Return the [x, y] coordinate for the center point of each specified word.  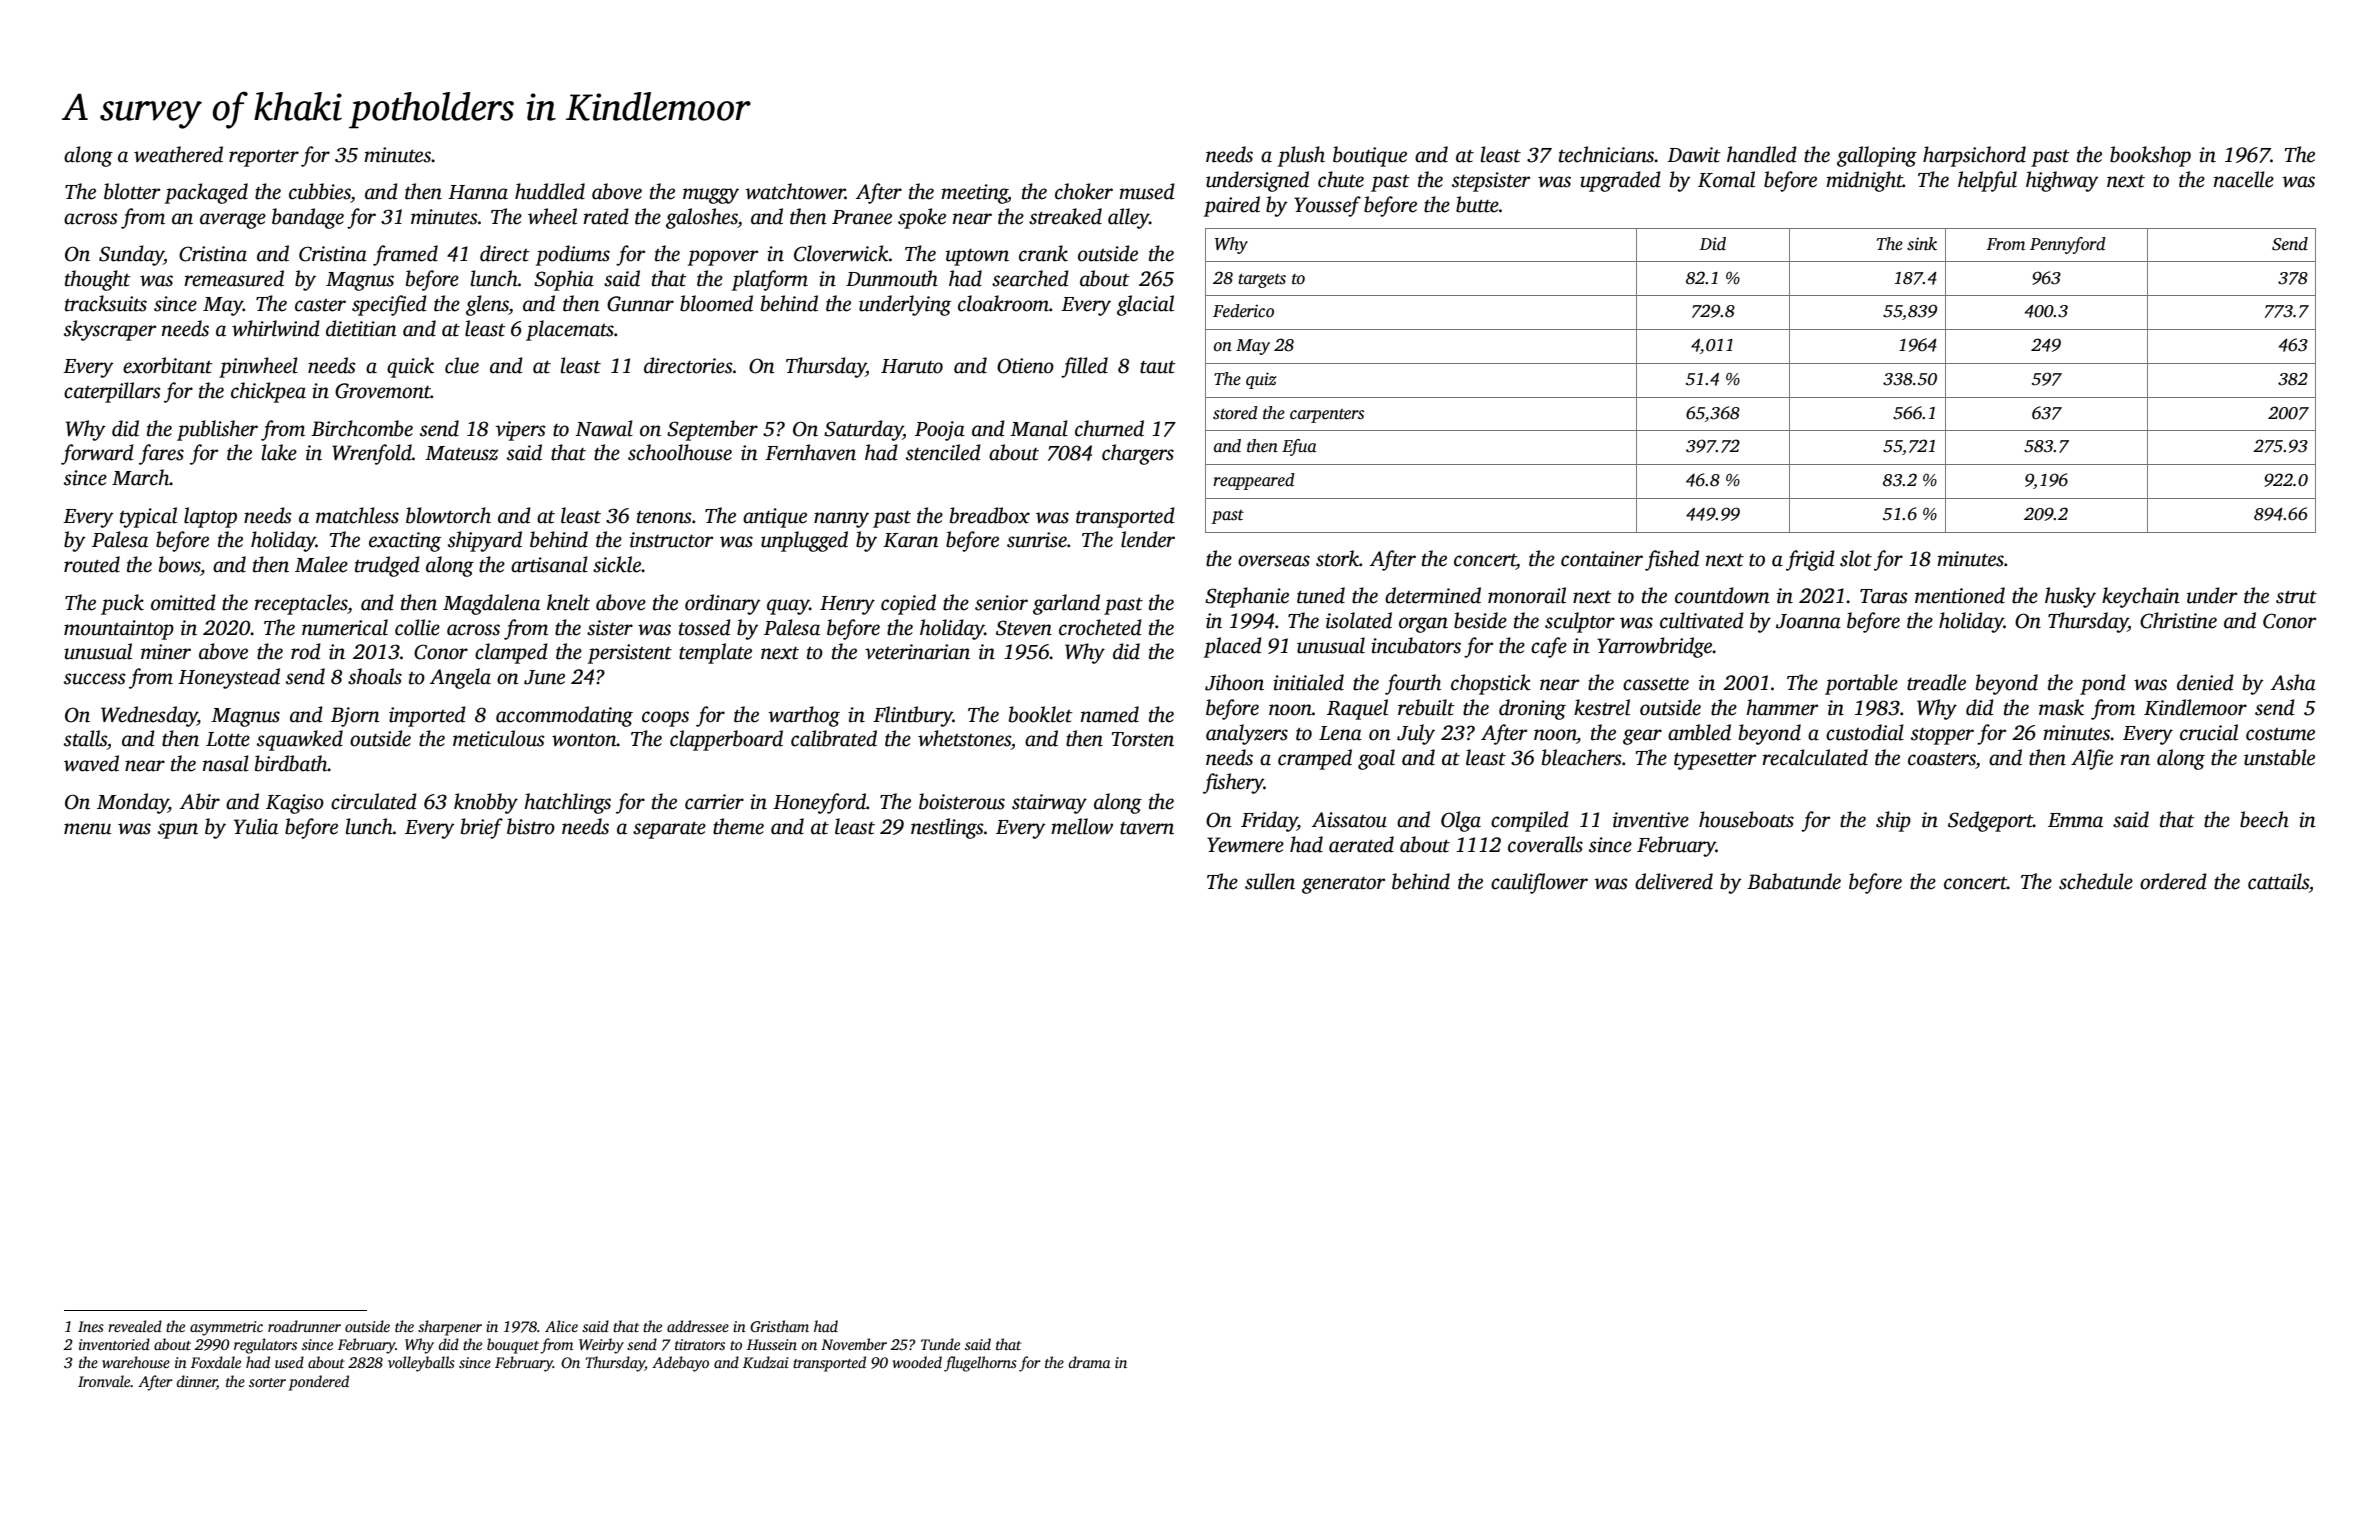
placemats [570, 330]
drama [1089, 1362]
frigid [1810, 560]
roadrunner [304, 1326]
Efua [1299, 447]
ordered [2173, 881]
